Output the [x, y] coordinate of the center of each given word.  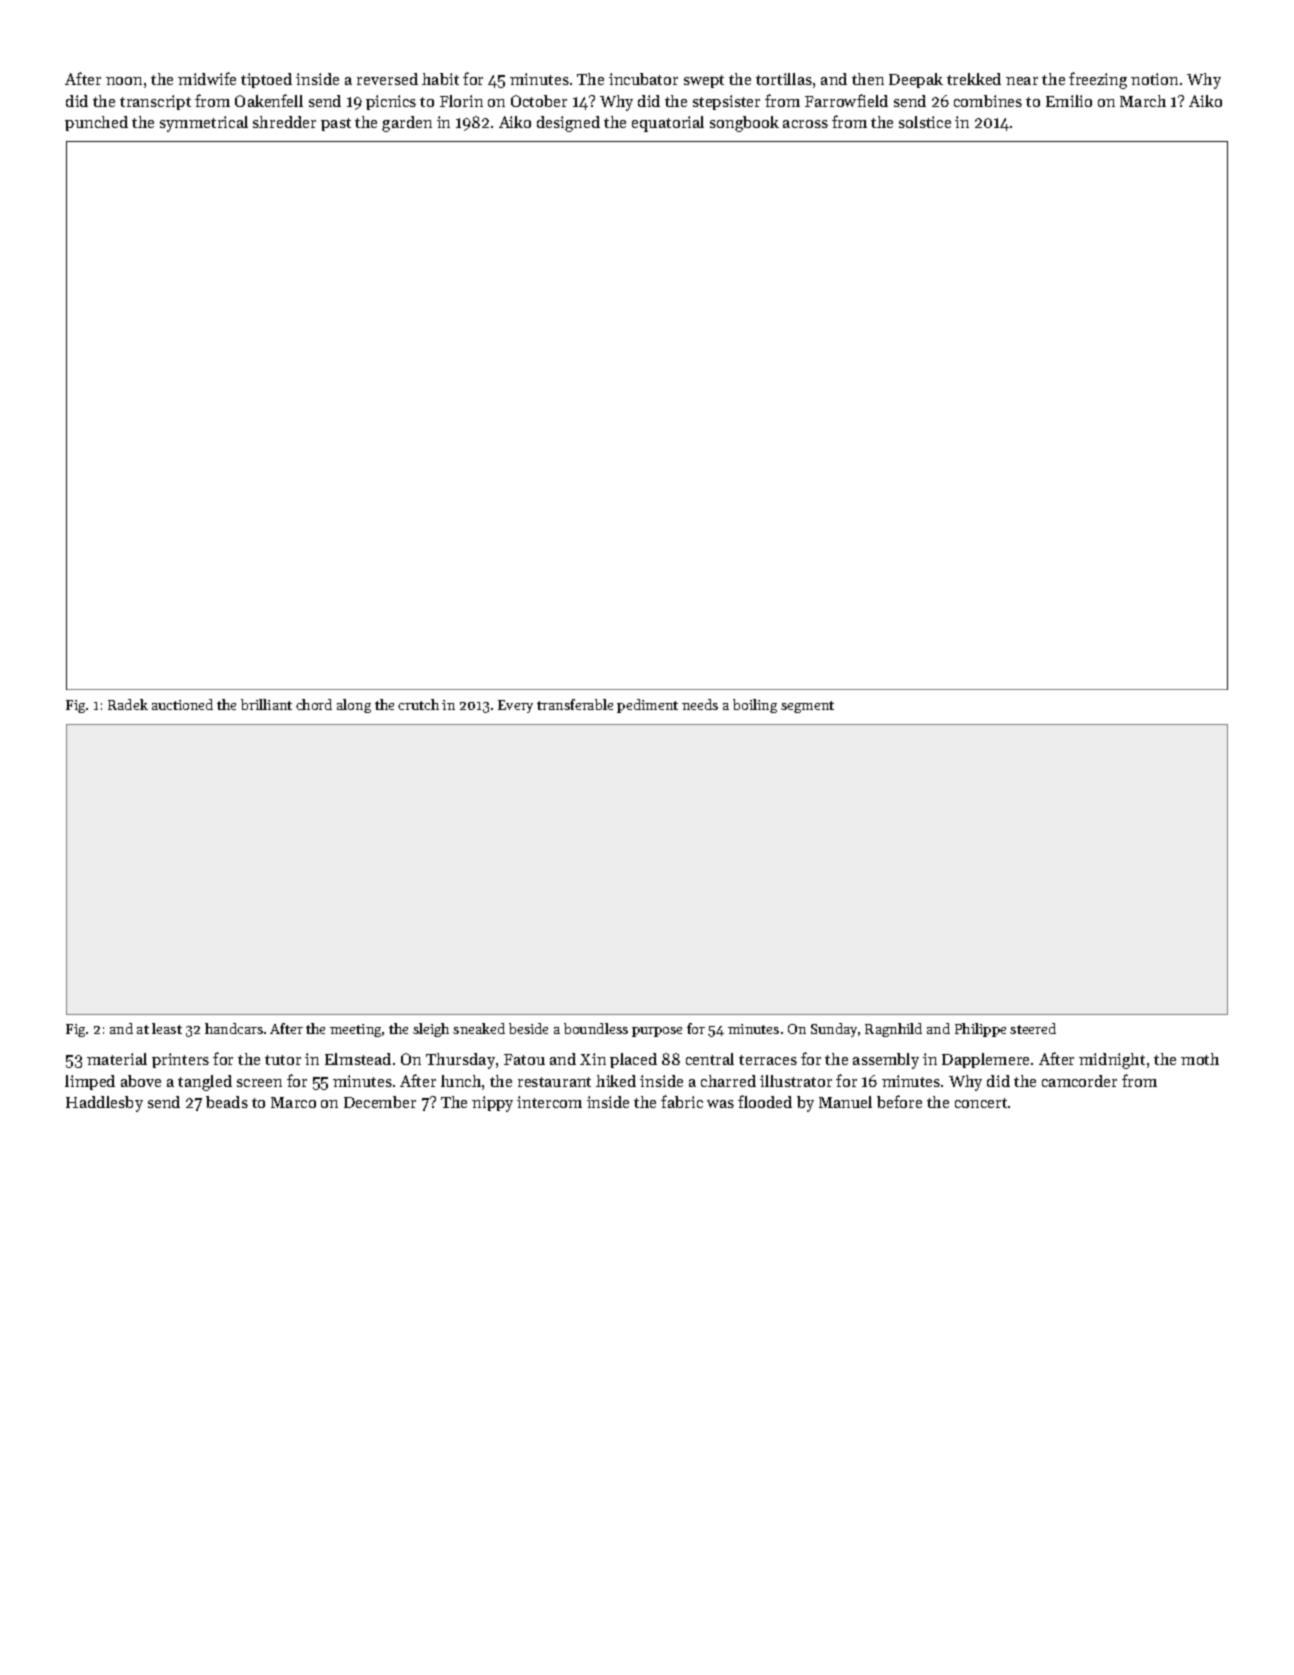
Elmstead [358, 1059]
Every [515, 706]
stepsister [726, 102]
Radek [128, 704]
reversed [387, 79]
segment [807, 707]
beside [528, 1028]
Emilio [1069, 101]
